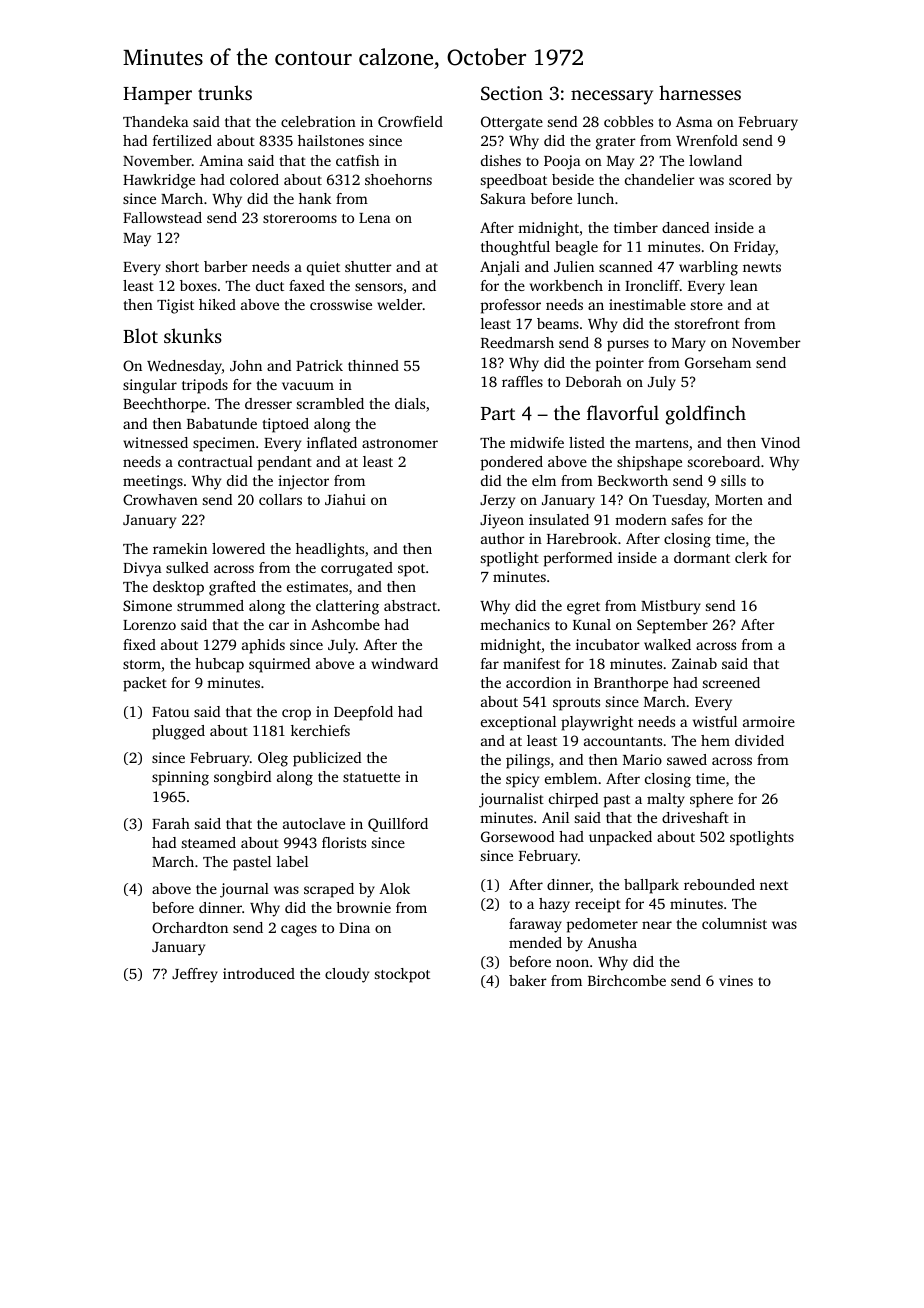 The image size is (924, 1308). What do you see at coordinates (641, 519) in the screenshot?
I see `modern` at bounding box center [641, 519].
